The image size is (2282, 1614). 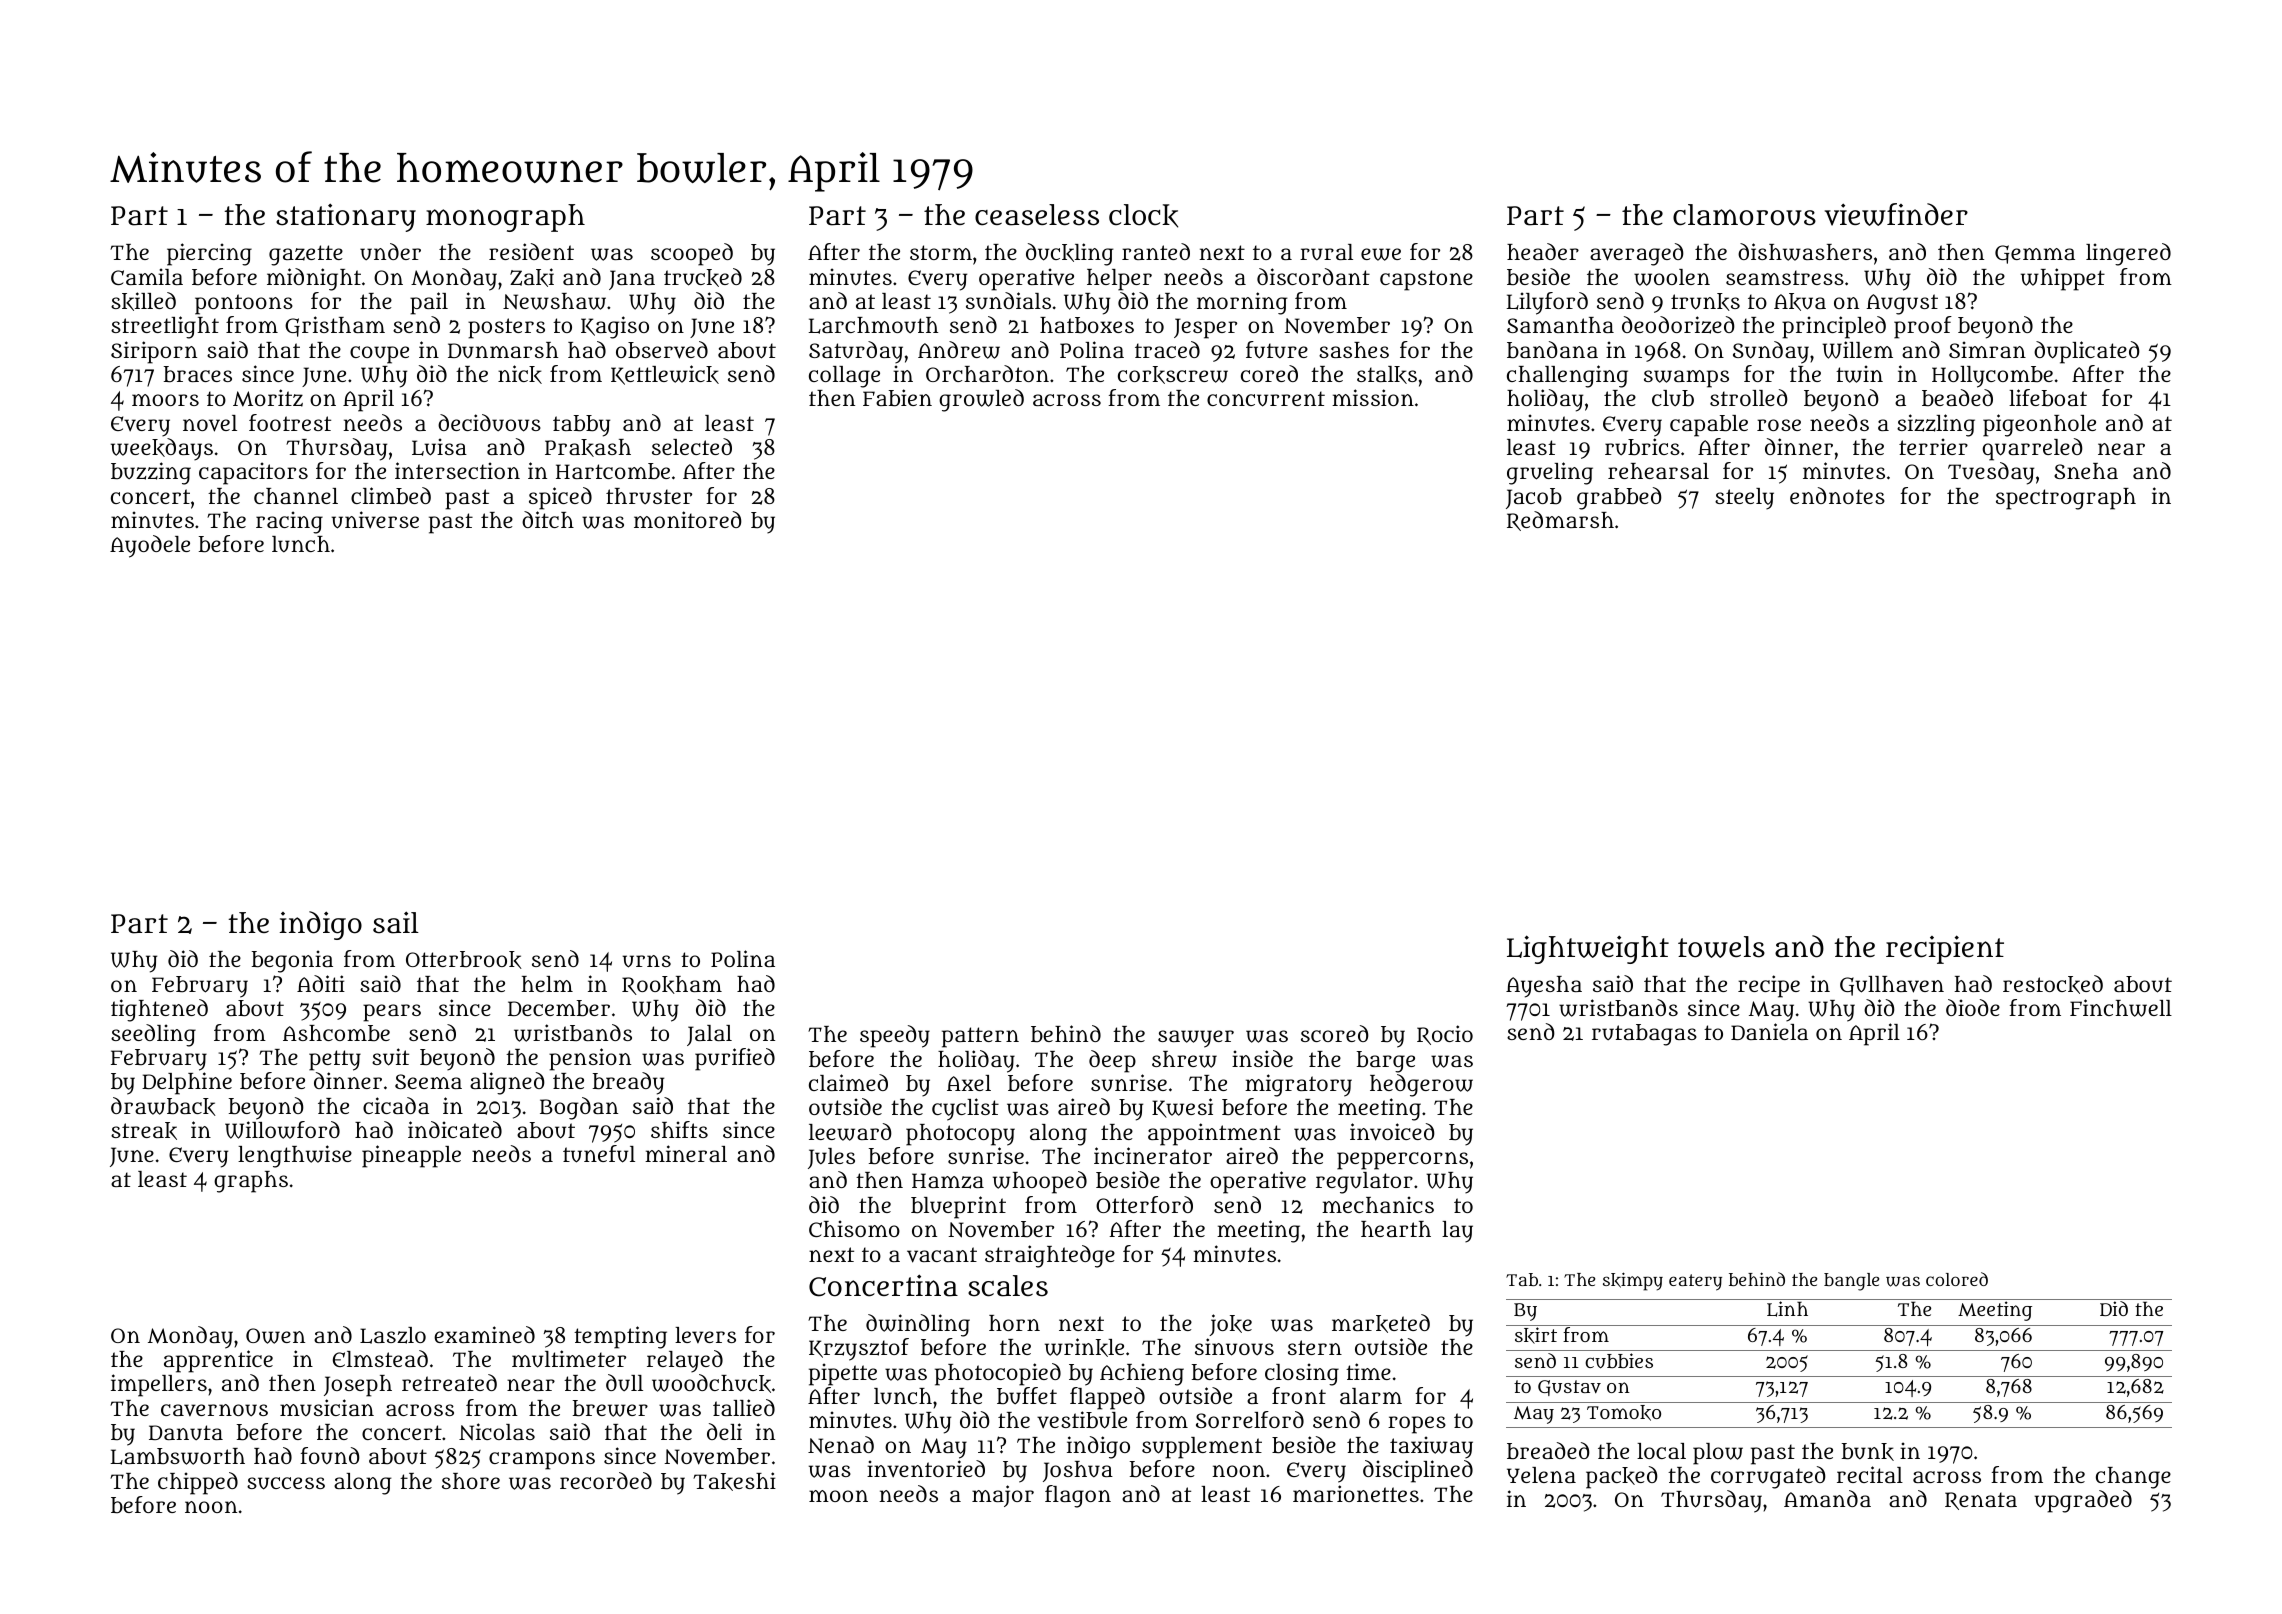 I want to click on monograph, so click(x=505, y=218).
